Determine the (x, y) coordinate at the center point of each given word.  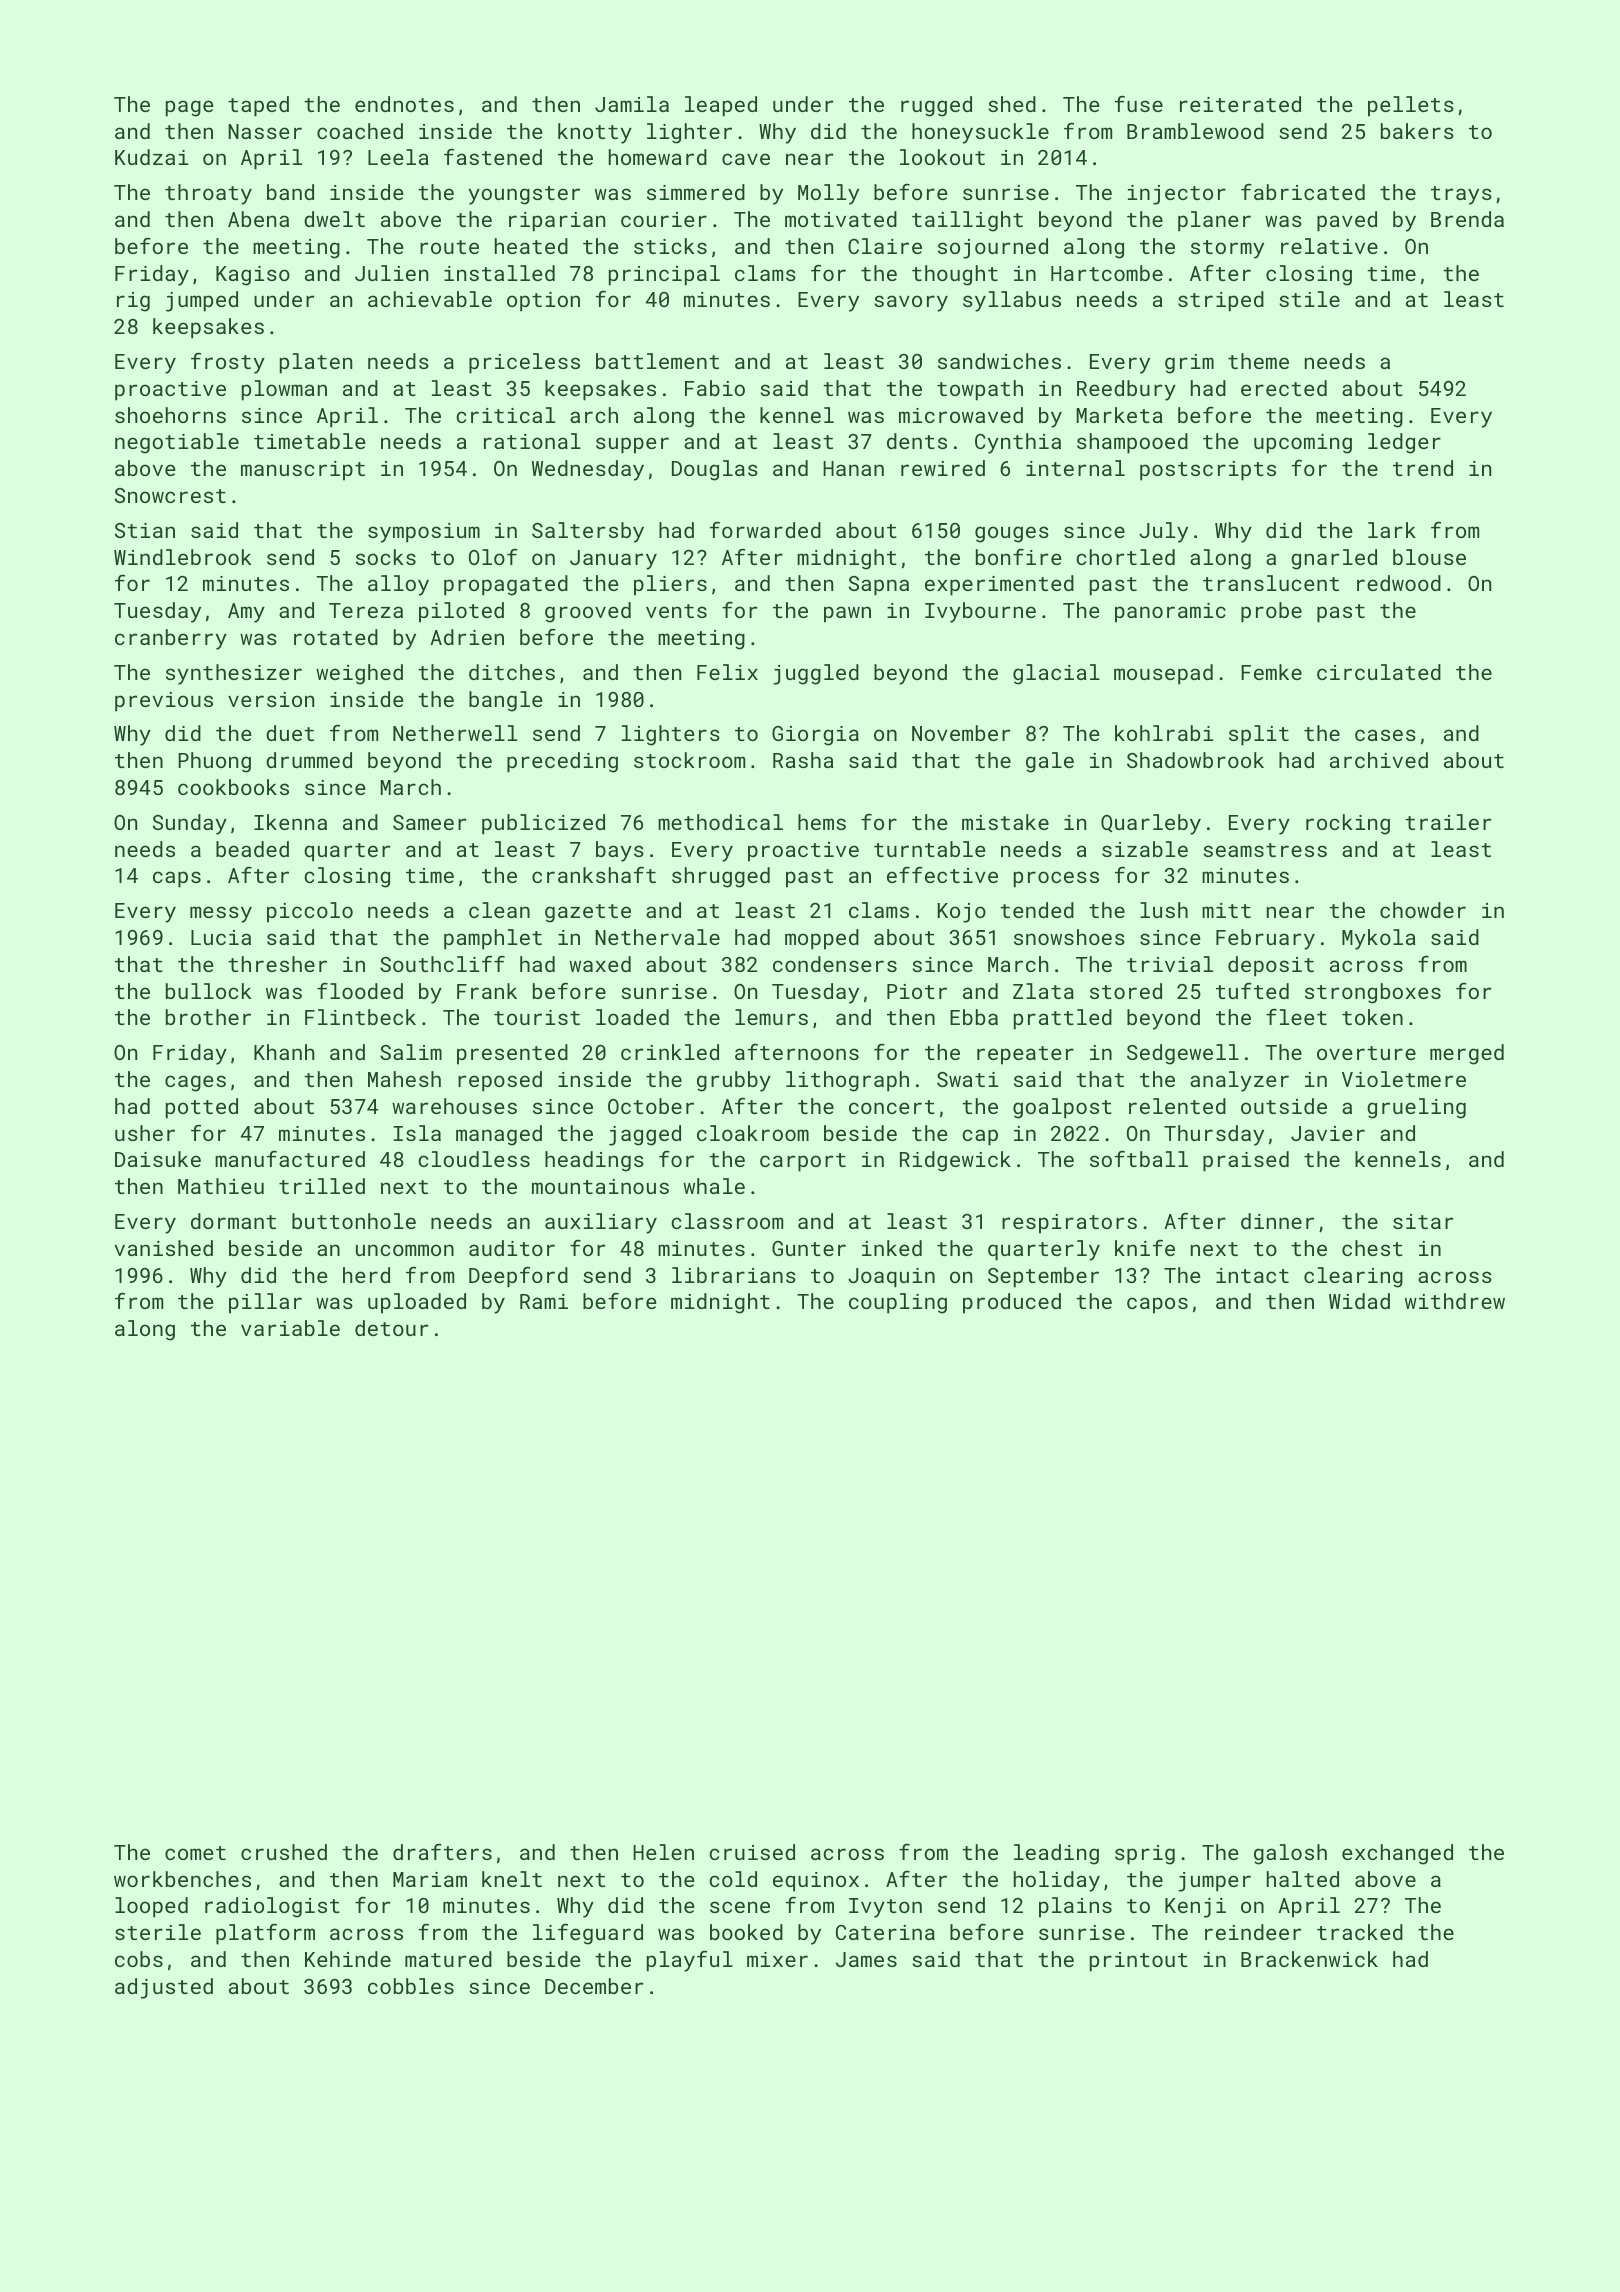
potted (202, 1108)
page (189, 108)
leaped (721, 106)
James (866, 1959)
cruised (752, 1852)
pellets (1411, 106)
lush (1164, 910)
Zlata (1043, 991)
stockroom (689, 760)
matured (448, 1959)
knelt (512, 1879)
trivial (1170, 964)
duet (290, 733)
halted (1303, 1879)
